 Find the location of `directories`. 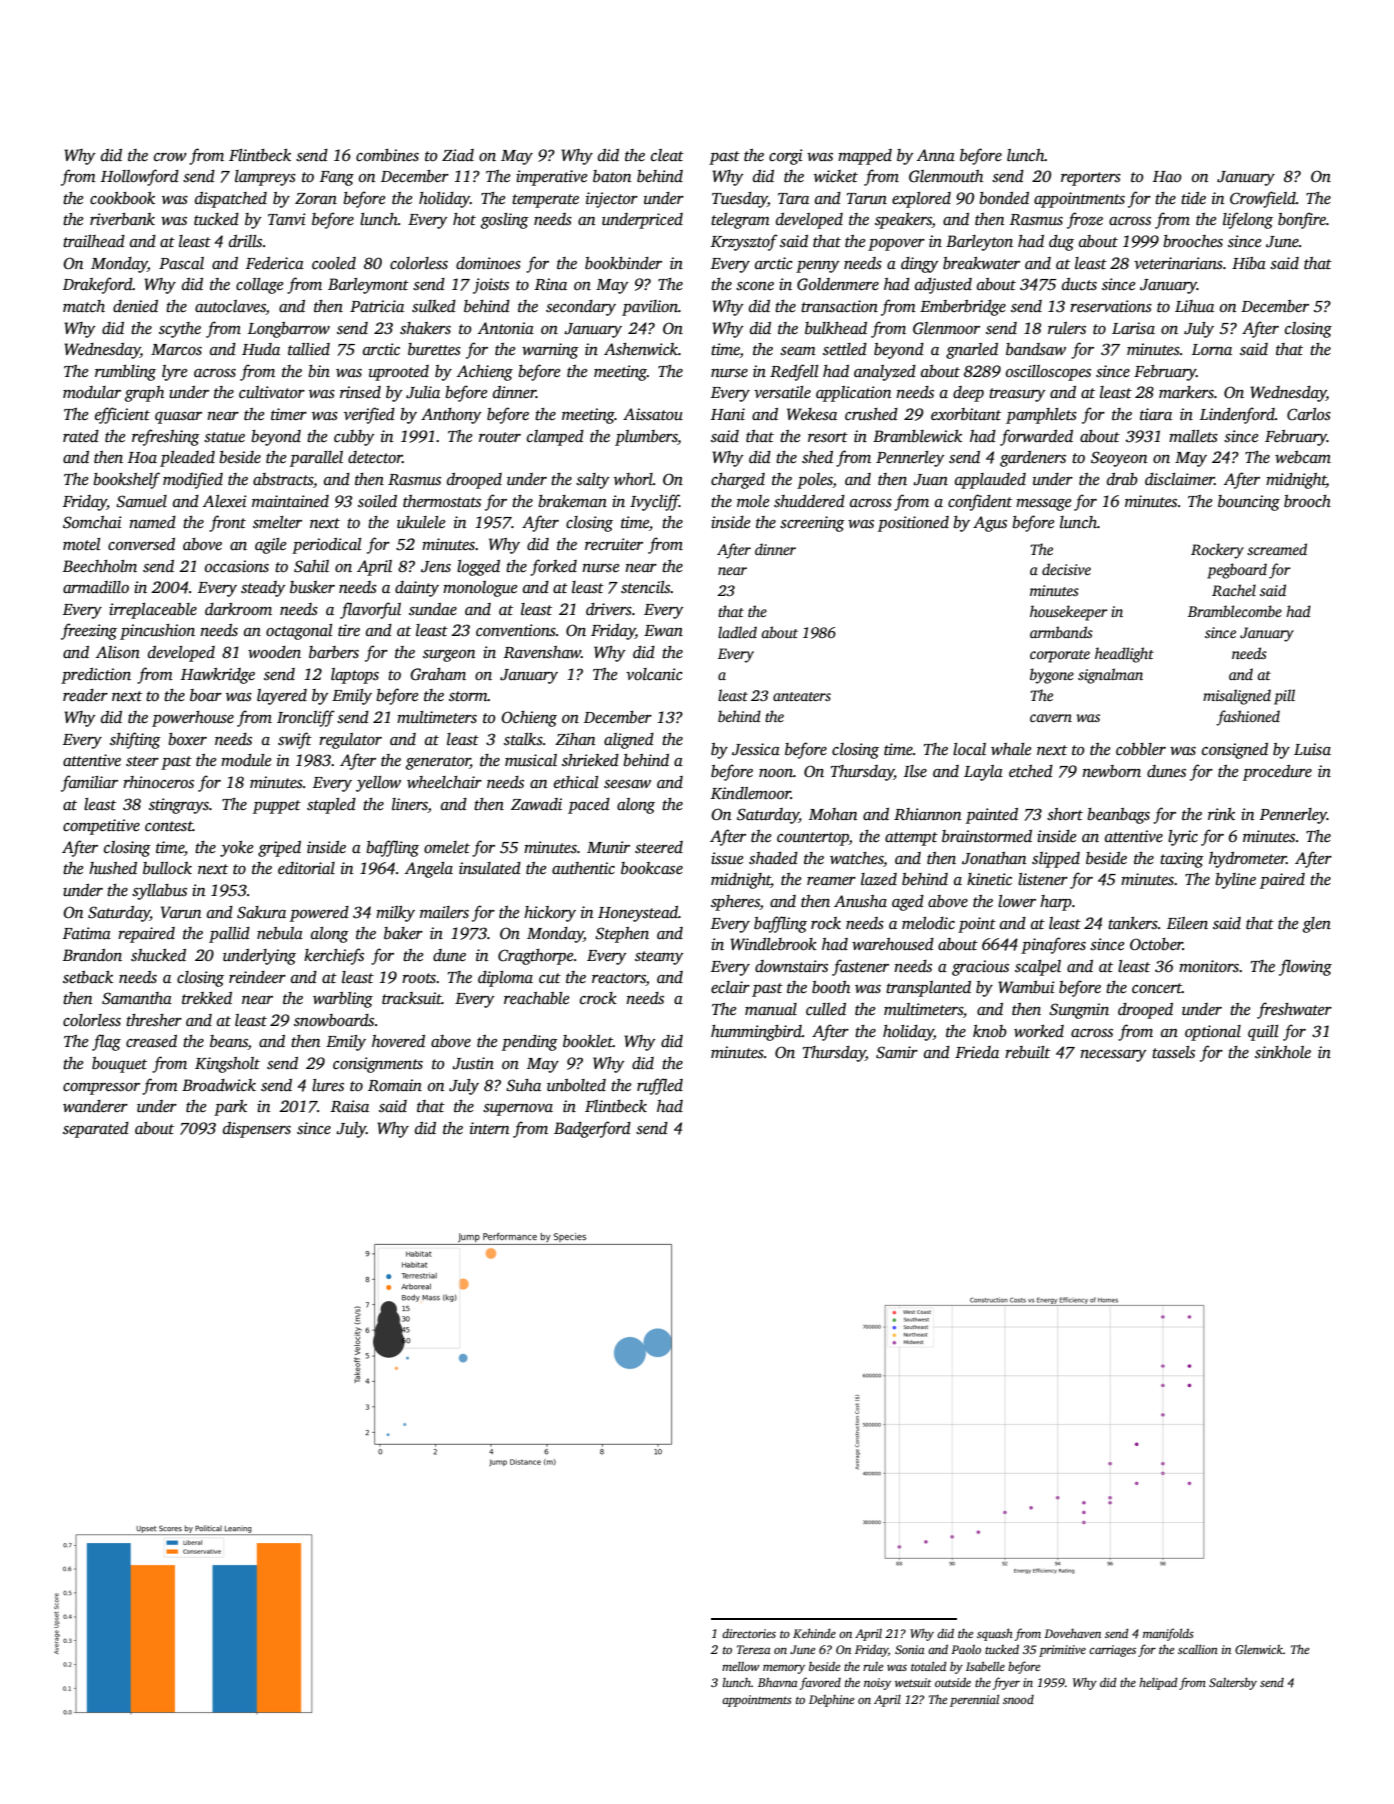

directories is located at coordinates (749, 1633).
